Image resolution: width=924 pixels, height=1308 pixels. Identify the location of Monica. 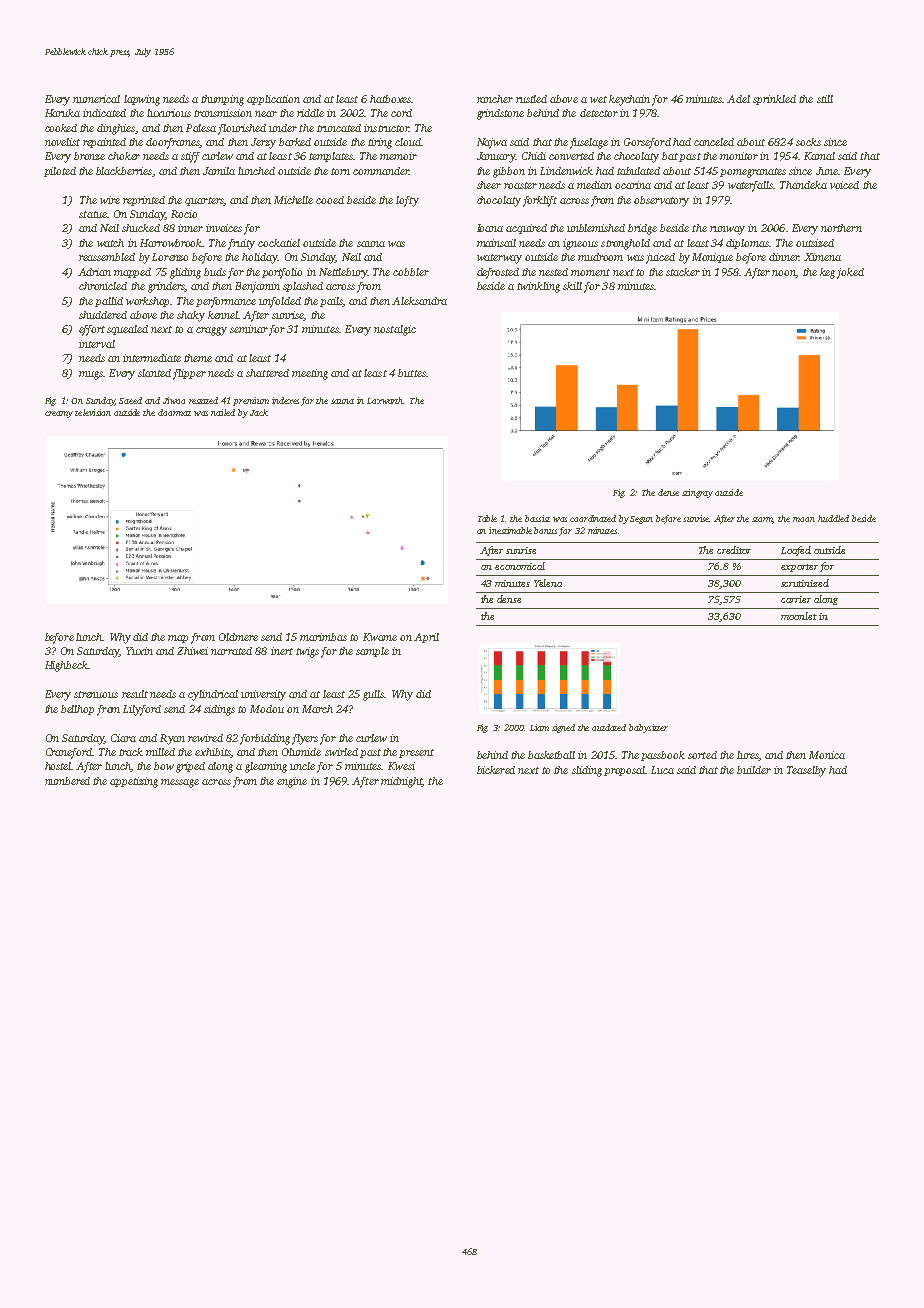
(827, 755).
